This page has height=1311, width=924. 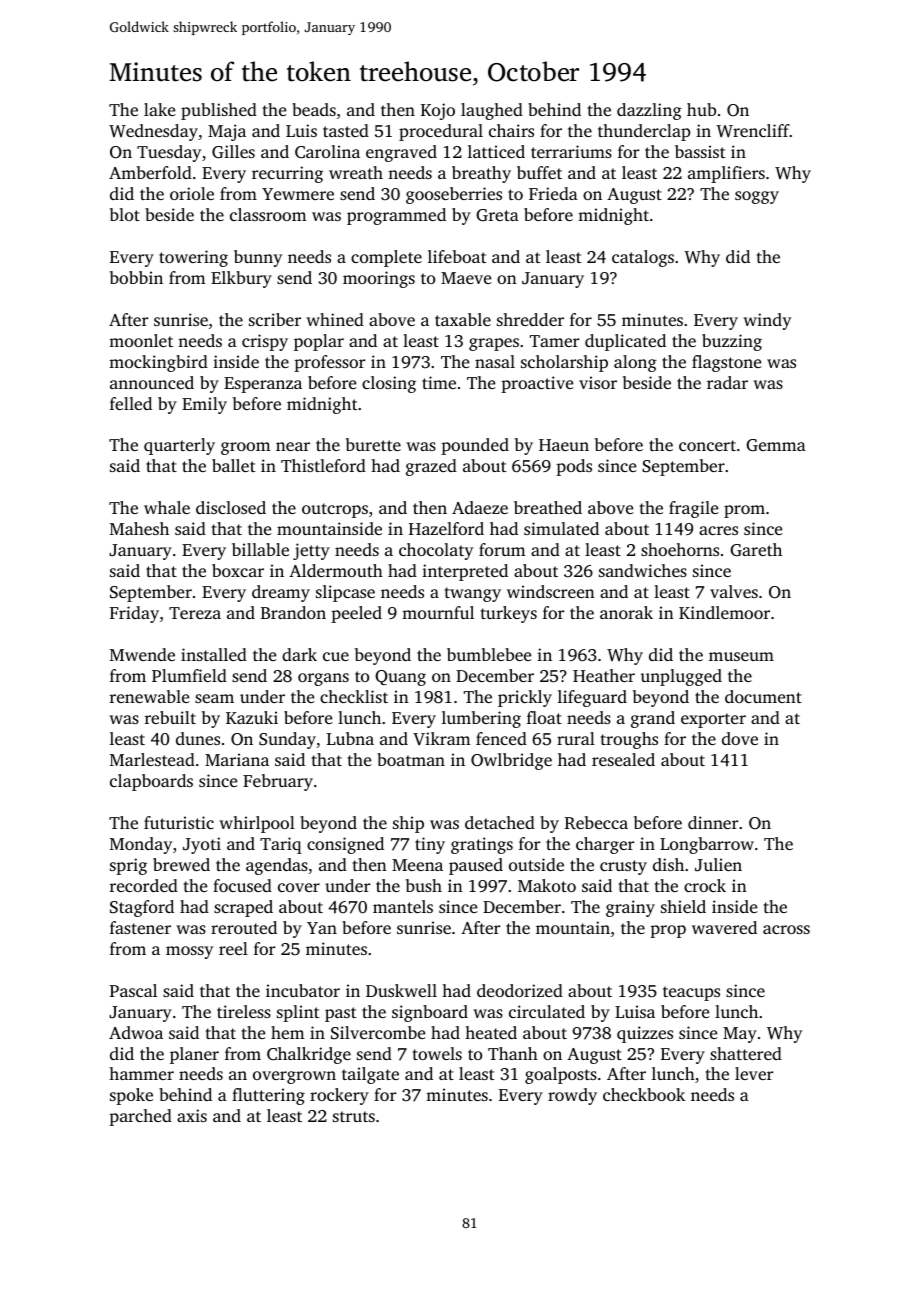 What do you see at coordinates (323, 465) in the page?
I see `Thistleford` at bounding box center [323, 465].
